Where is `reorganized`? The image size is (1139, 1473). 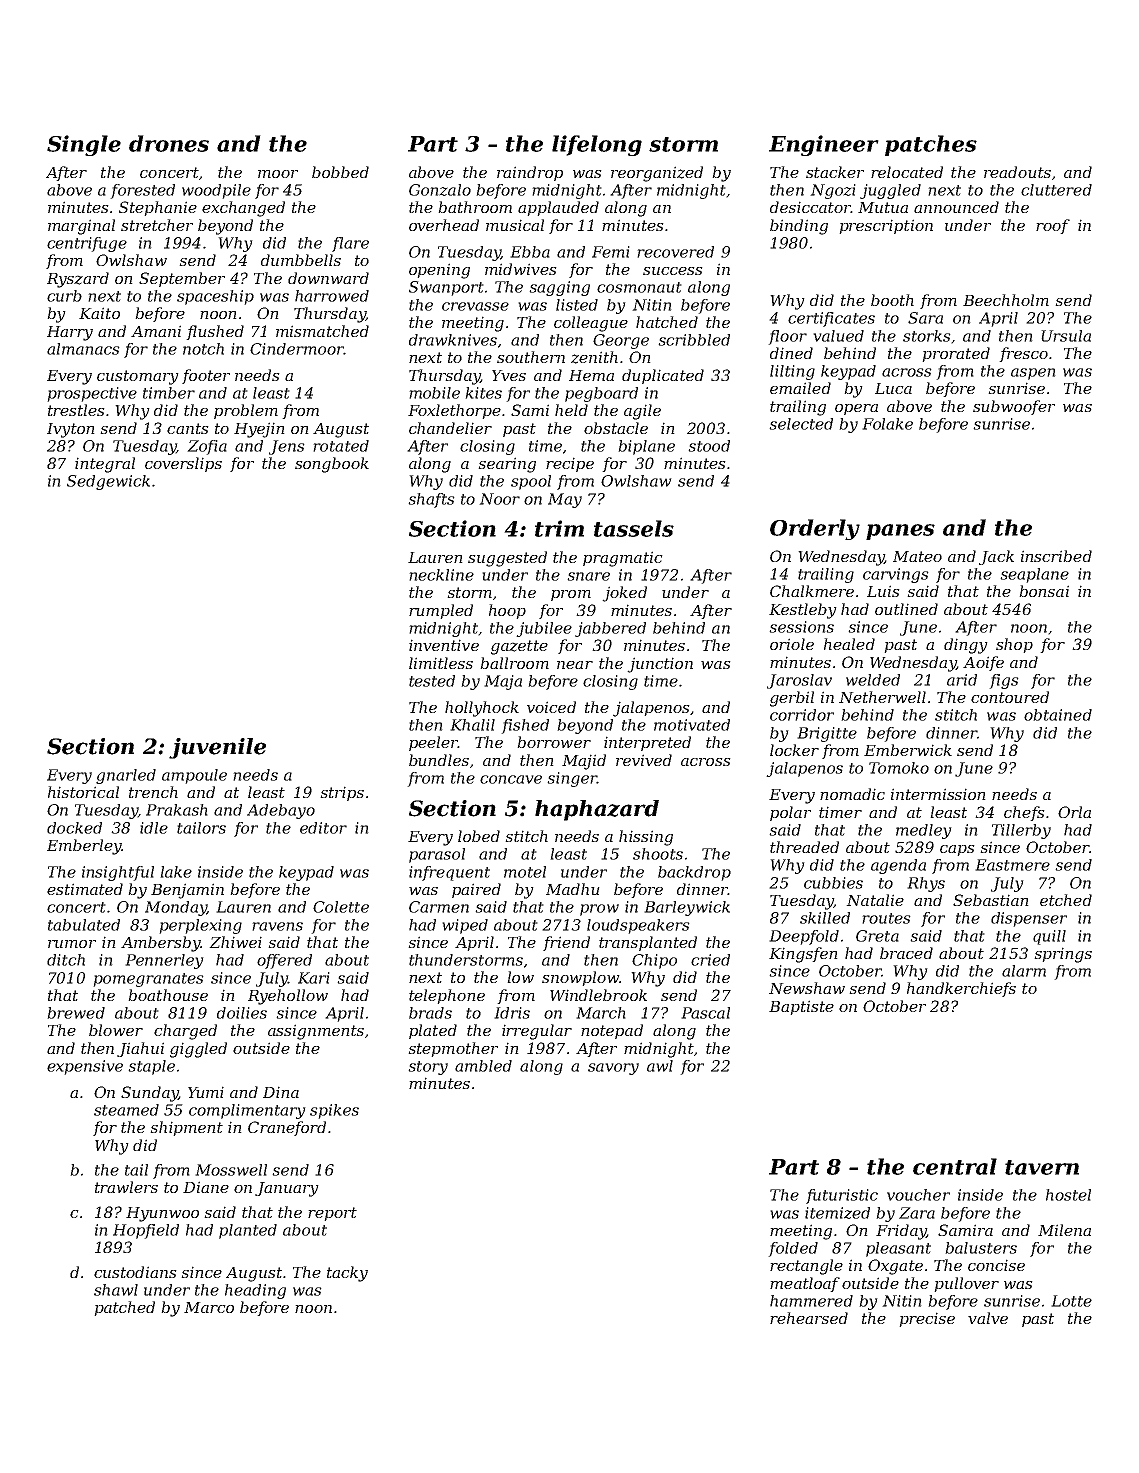 reorganized is located at coordinates (657, 174).
